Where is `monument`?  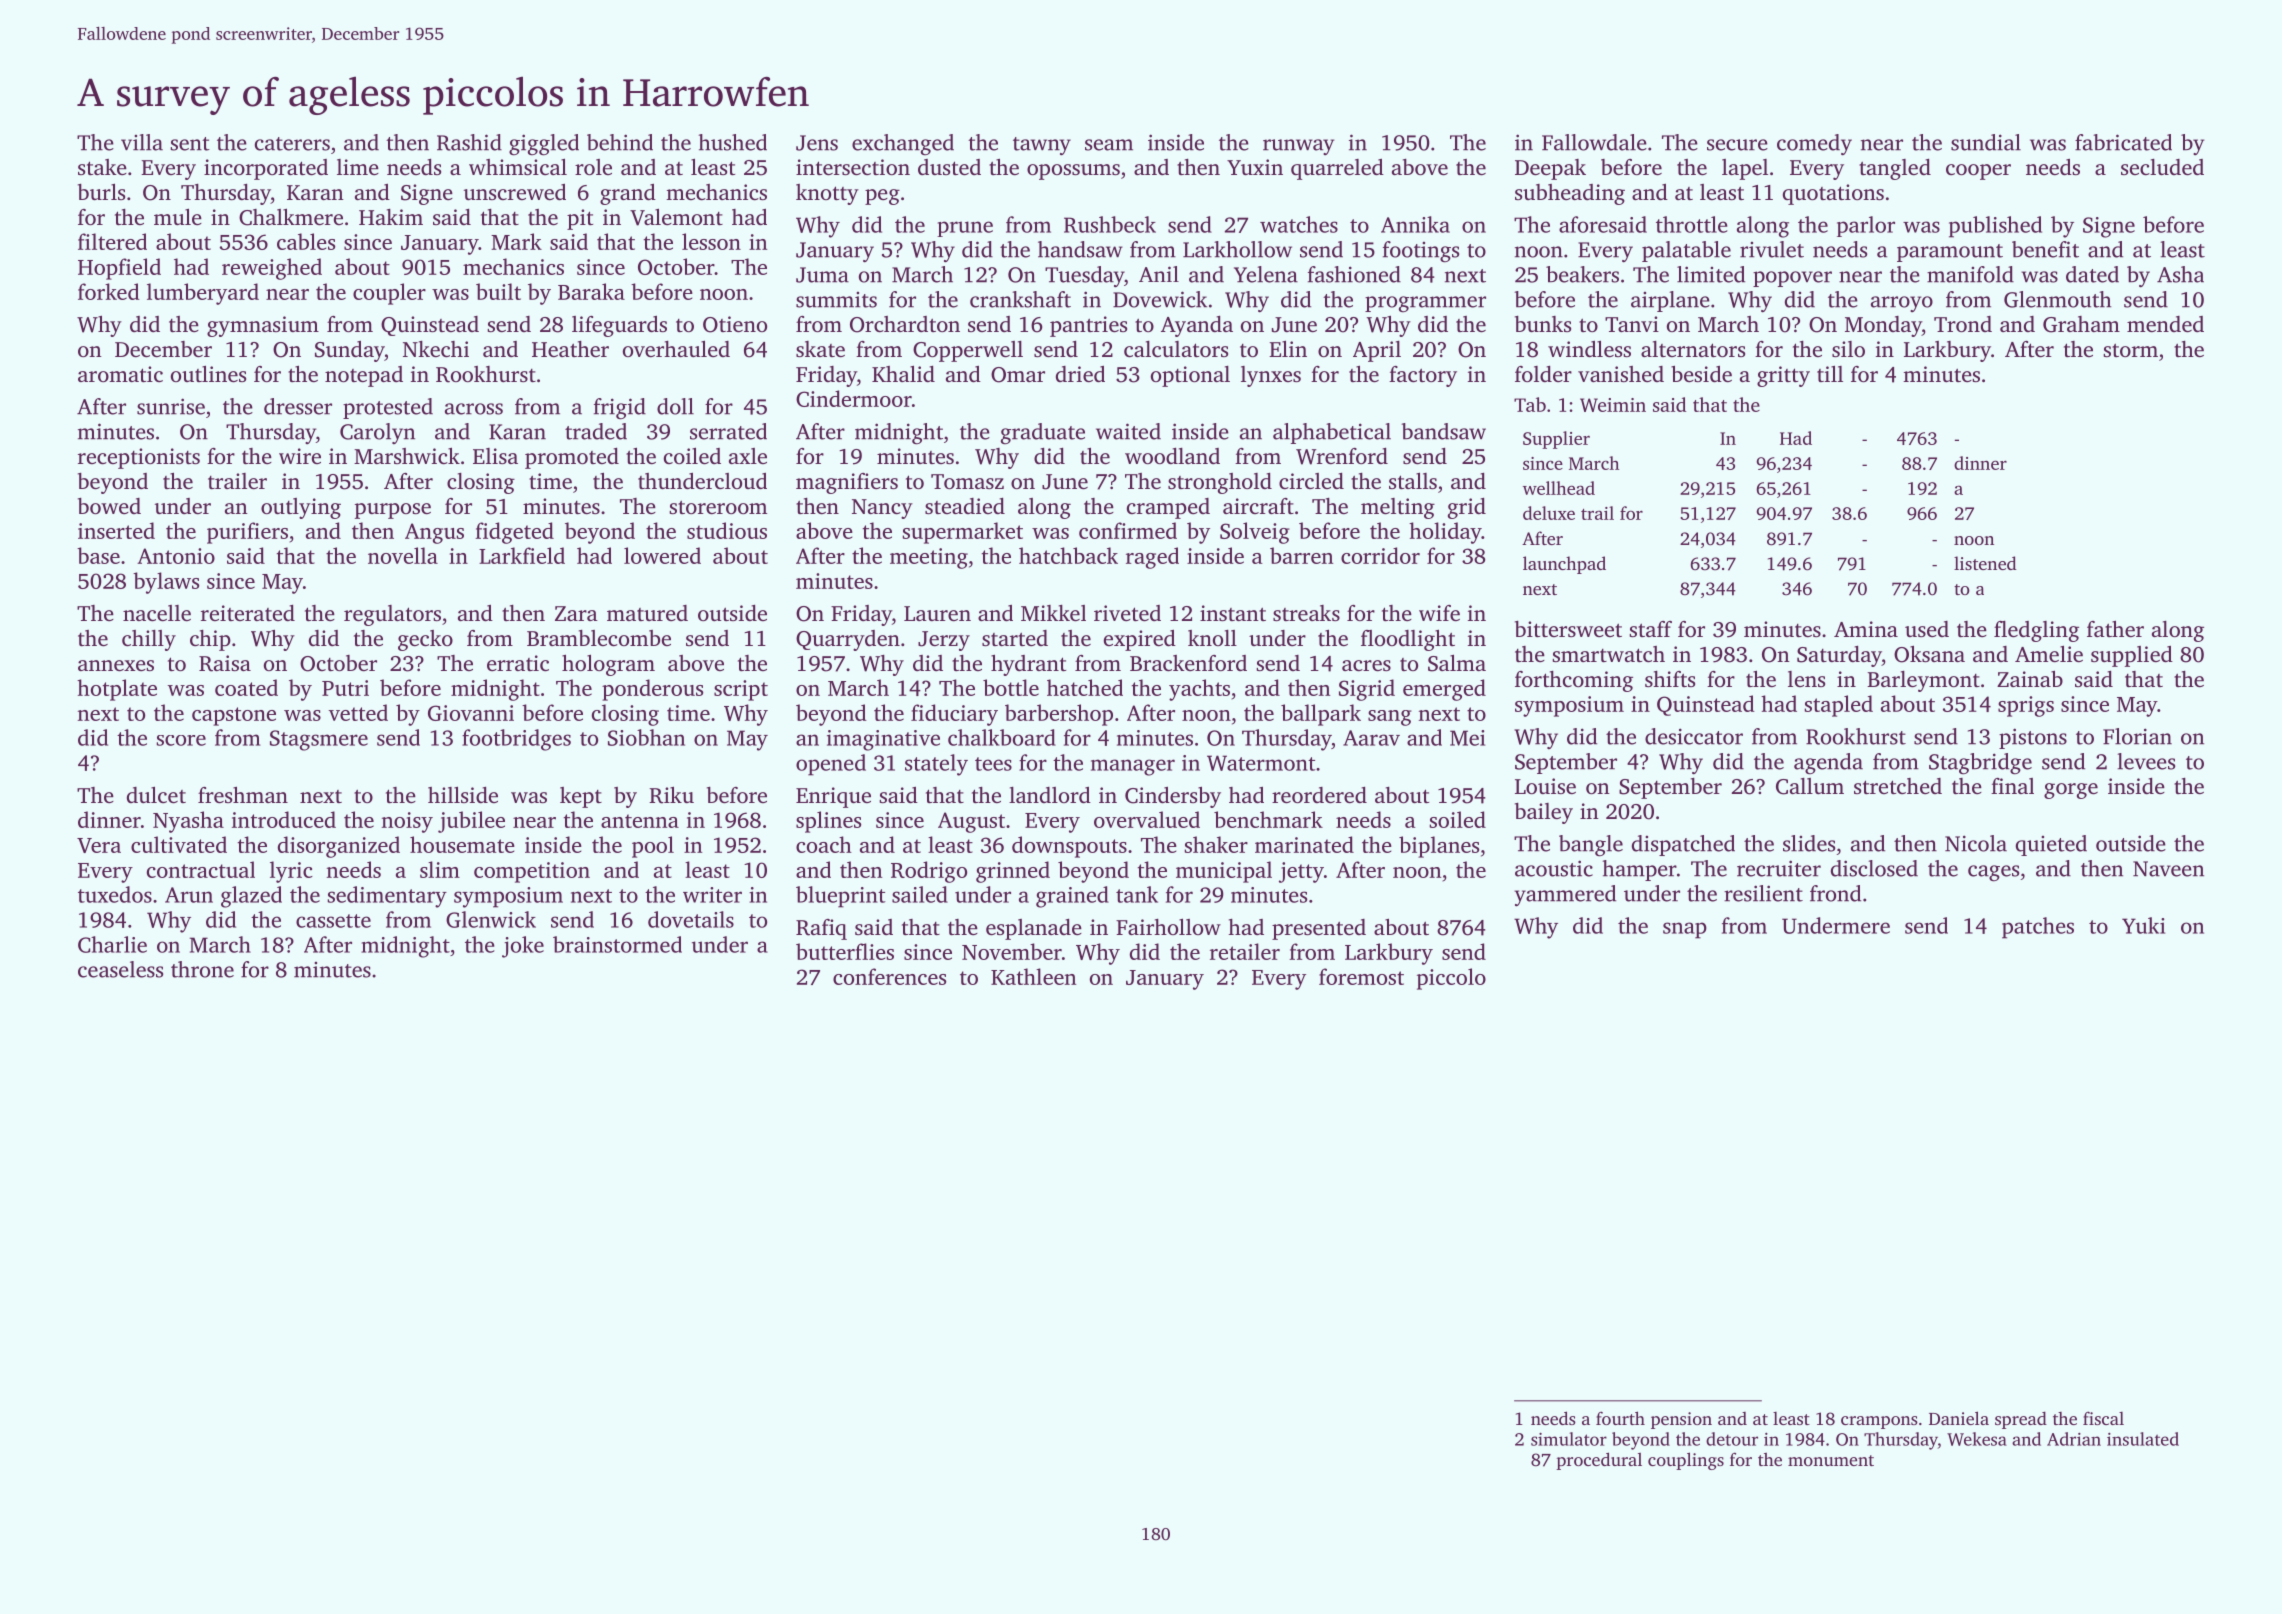
monument is located at coordinates (1831, 1460).
